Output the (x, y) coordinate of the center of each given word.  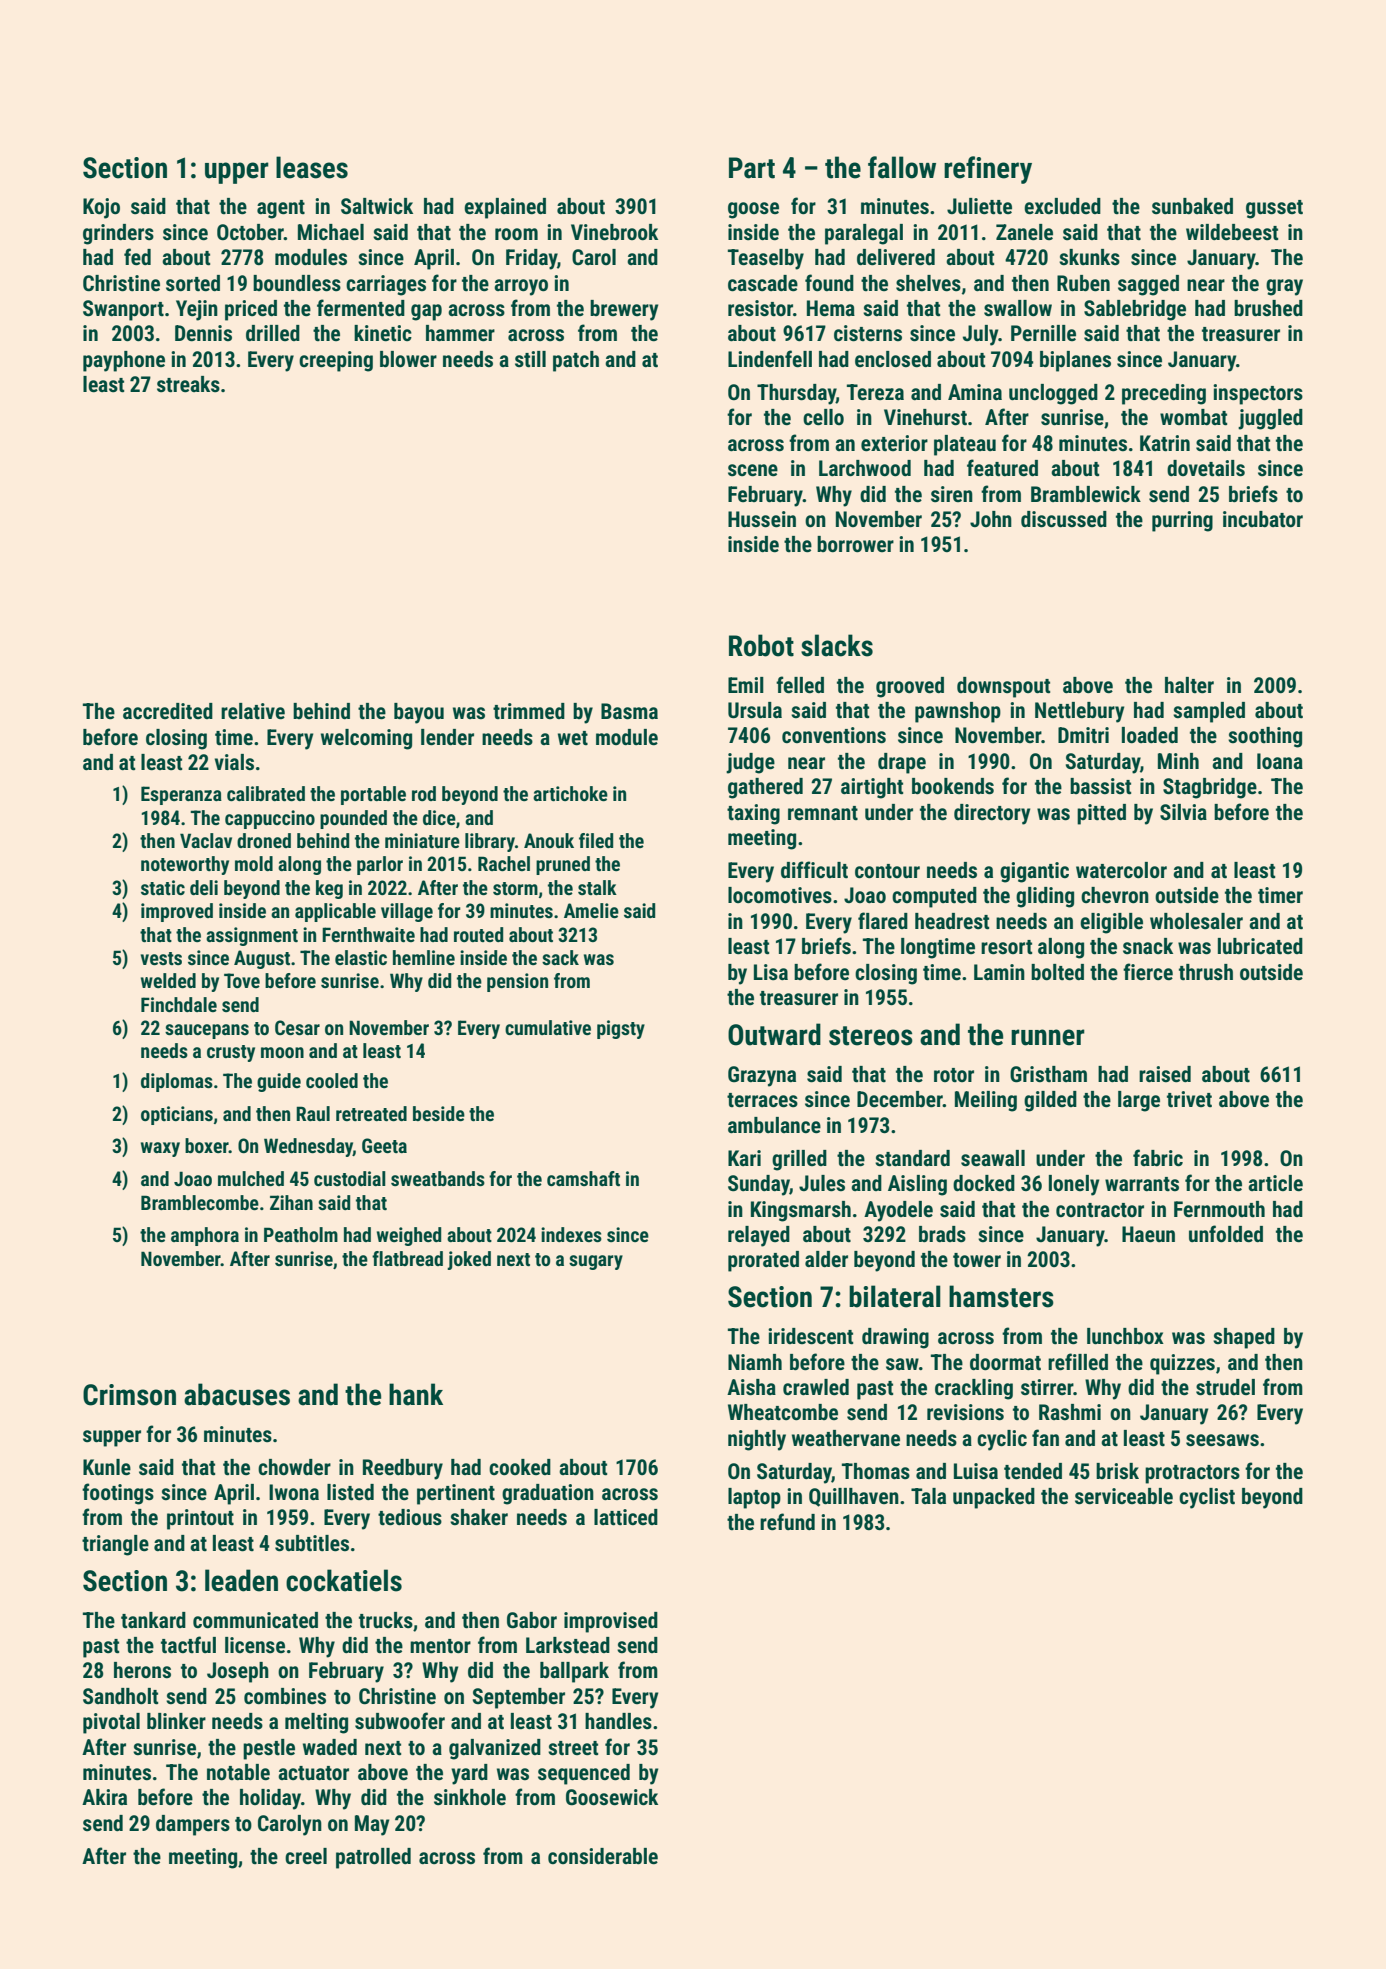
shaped (1244, 1338)
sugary (596, 1262)
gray (1284, 287)
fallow (902, 167)
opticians (177, 1115)
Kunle (107, 1467)
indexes (571, 1234)
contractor (1100, 1210)
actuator (313, 1773)
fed (137, 257)
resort (1006, 947)
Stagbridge (1210, 788)
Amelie (591, 910)
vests (161, 958)
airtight (872, 788)
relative (253, 711)
